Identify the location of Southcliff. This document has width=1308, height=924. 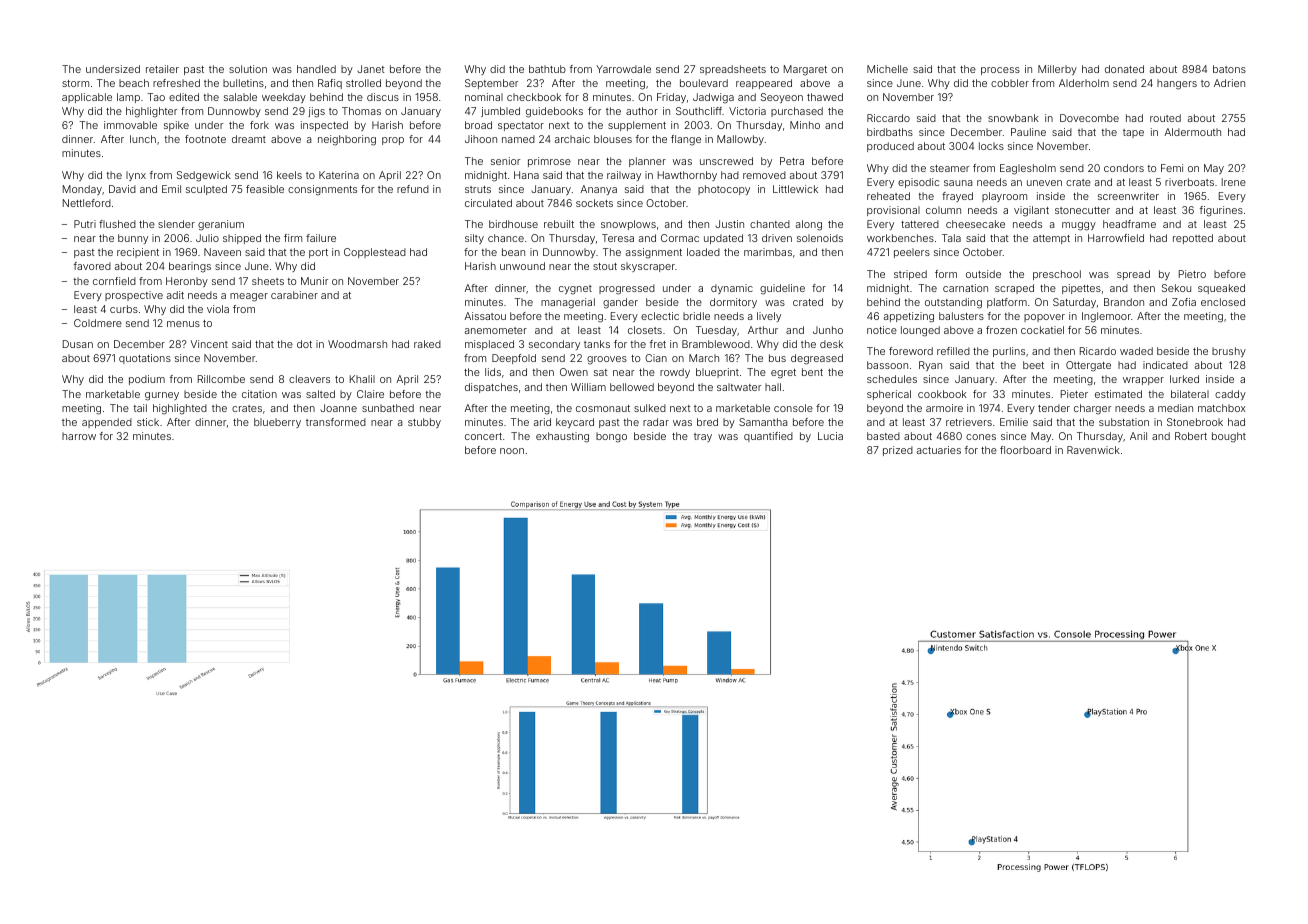
(699, 111).
